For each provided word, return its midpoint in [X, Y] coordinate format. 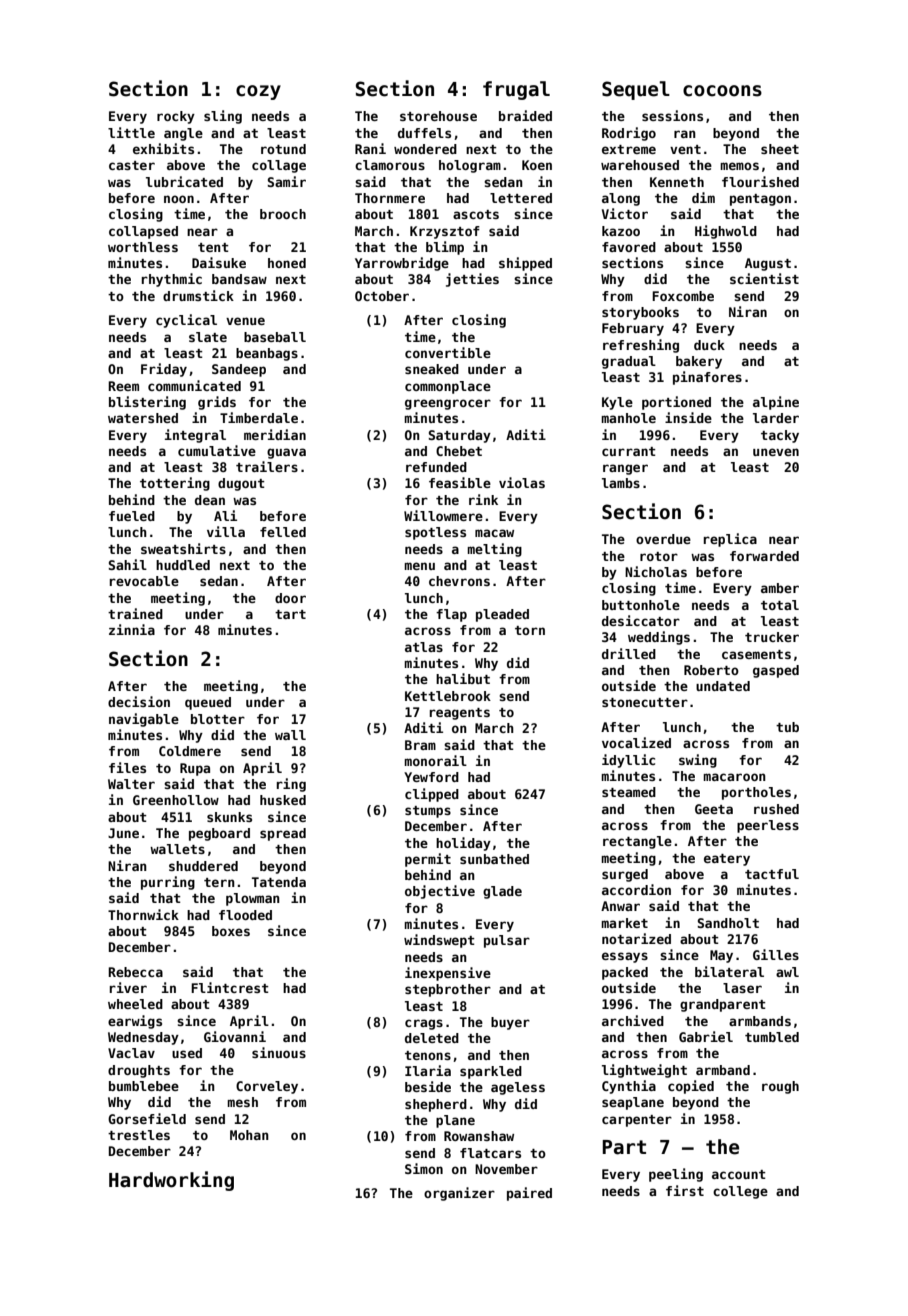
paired [529, 1194]
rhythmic [172, 280]
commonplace [448, 387]
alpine [776, 403]
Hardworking [171, 1181]
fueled [132, 516]
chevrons [459, 581]
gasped [776, 671]
